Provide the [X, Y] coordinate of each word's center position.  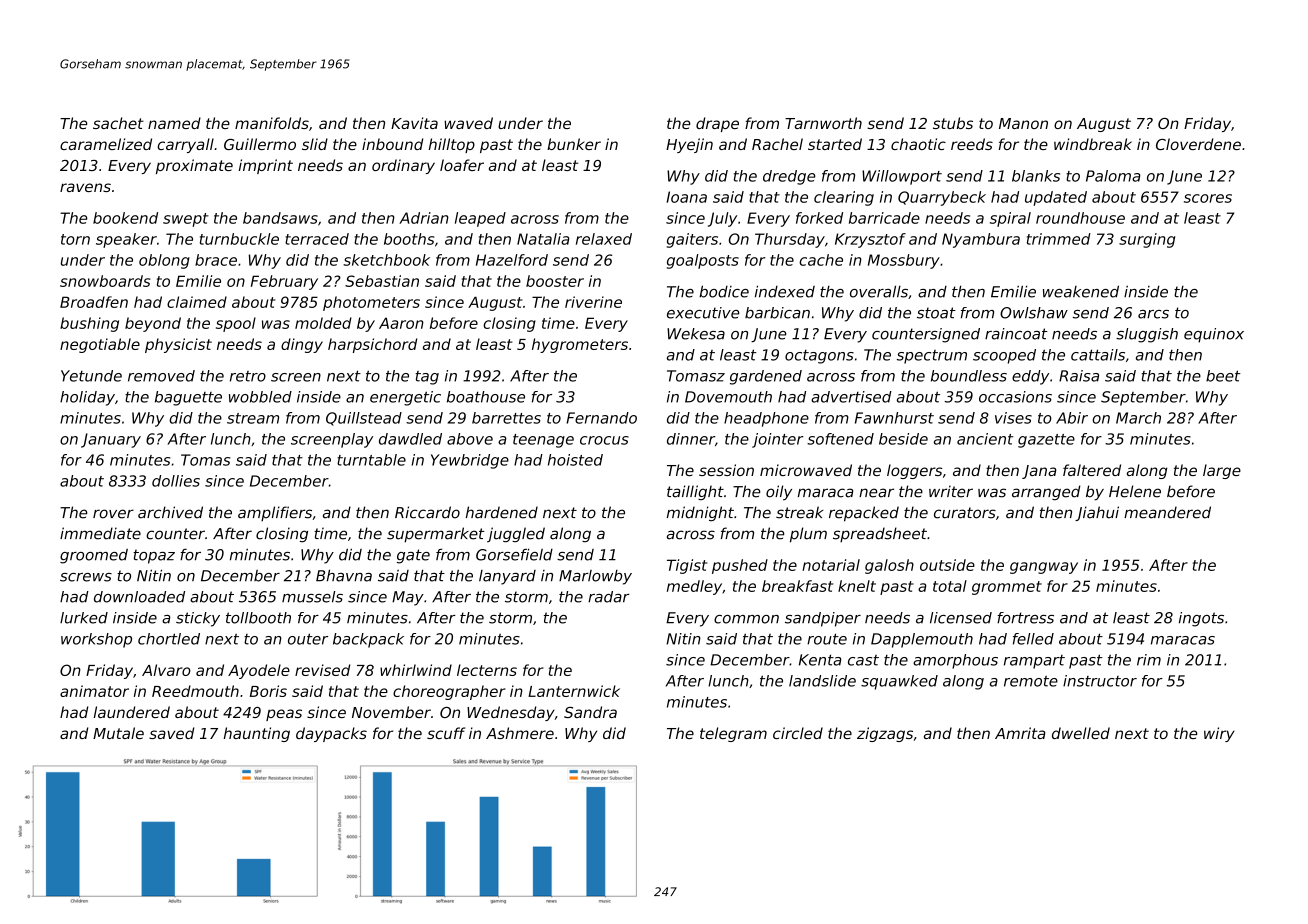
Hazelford [512, 260]
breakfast [798, 586]
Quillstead [364, 419]
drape [717, 124]
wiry [1219, 734]
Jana [1039, 472]
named [174, 123]
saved [171, 733]
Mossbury [904, 261]
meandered [1167, 512]
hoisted [575, 460]
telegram [733, 734]
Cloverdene [1198, 144]
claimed [197, 302]
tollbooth [258, 618]
